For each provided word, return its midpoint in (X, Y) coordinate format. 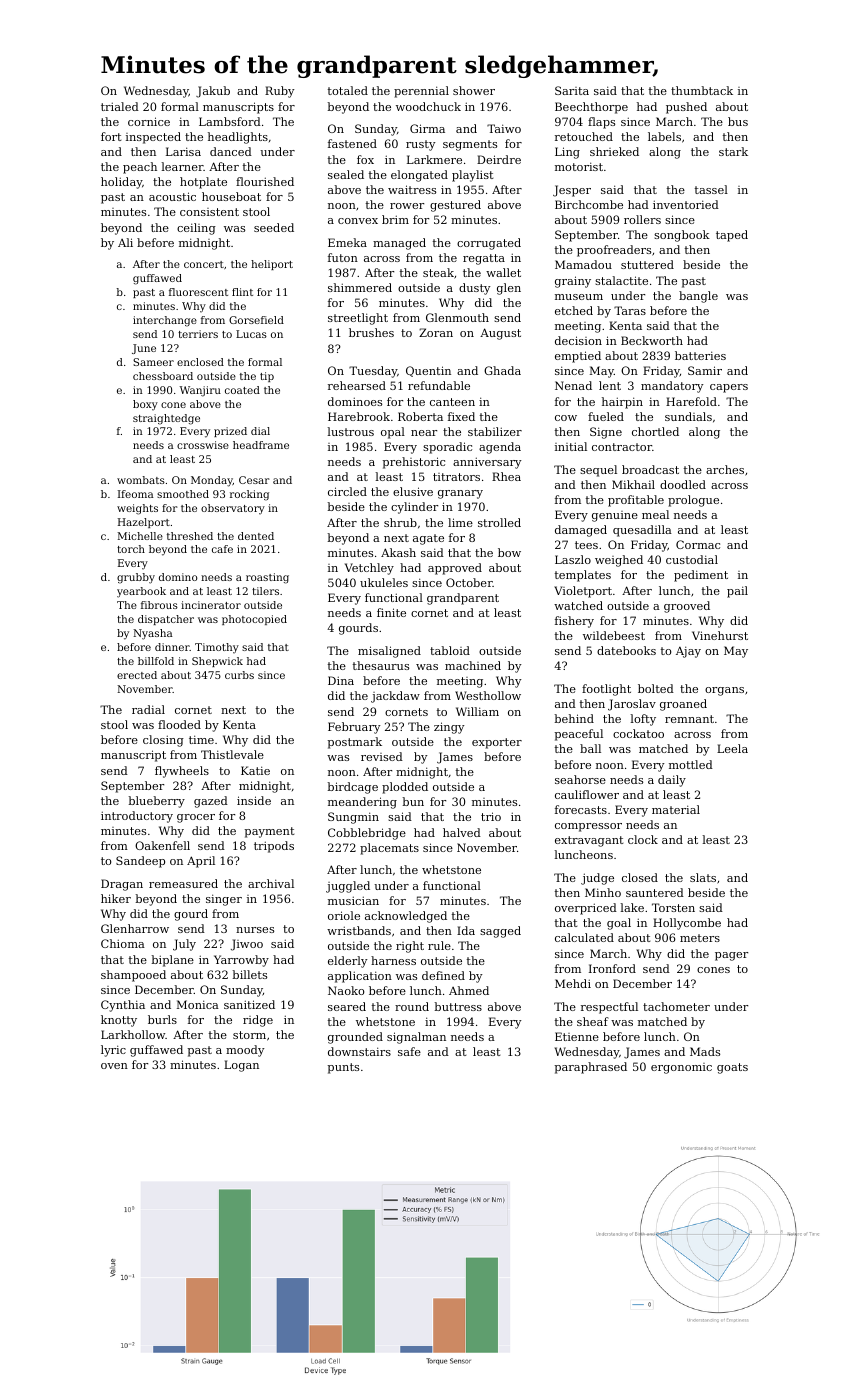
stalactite (621, 280)
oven (114, 1066)
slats (703, 877)
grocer (196, 818)
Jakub (213, 92)
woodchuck (428, 106)
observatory (233, 509)
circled (347, 491)
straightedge (166, 419)
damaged (581, 531)
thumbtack (702, 90)
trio (491, 816)
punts (343, 1068)
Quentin (428, 371)
